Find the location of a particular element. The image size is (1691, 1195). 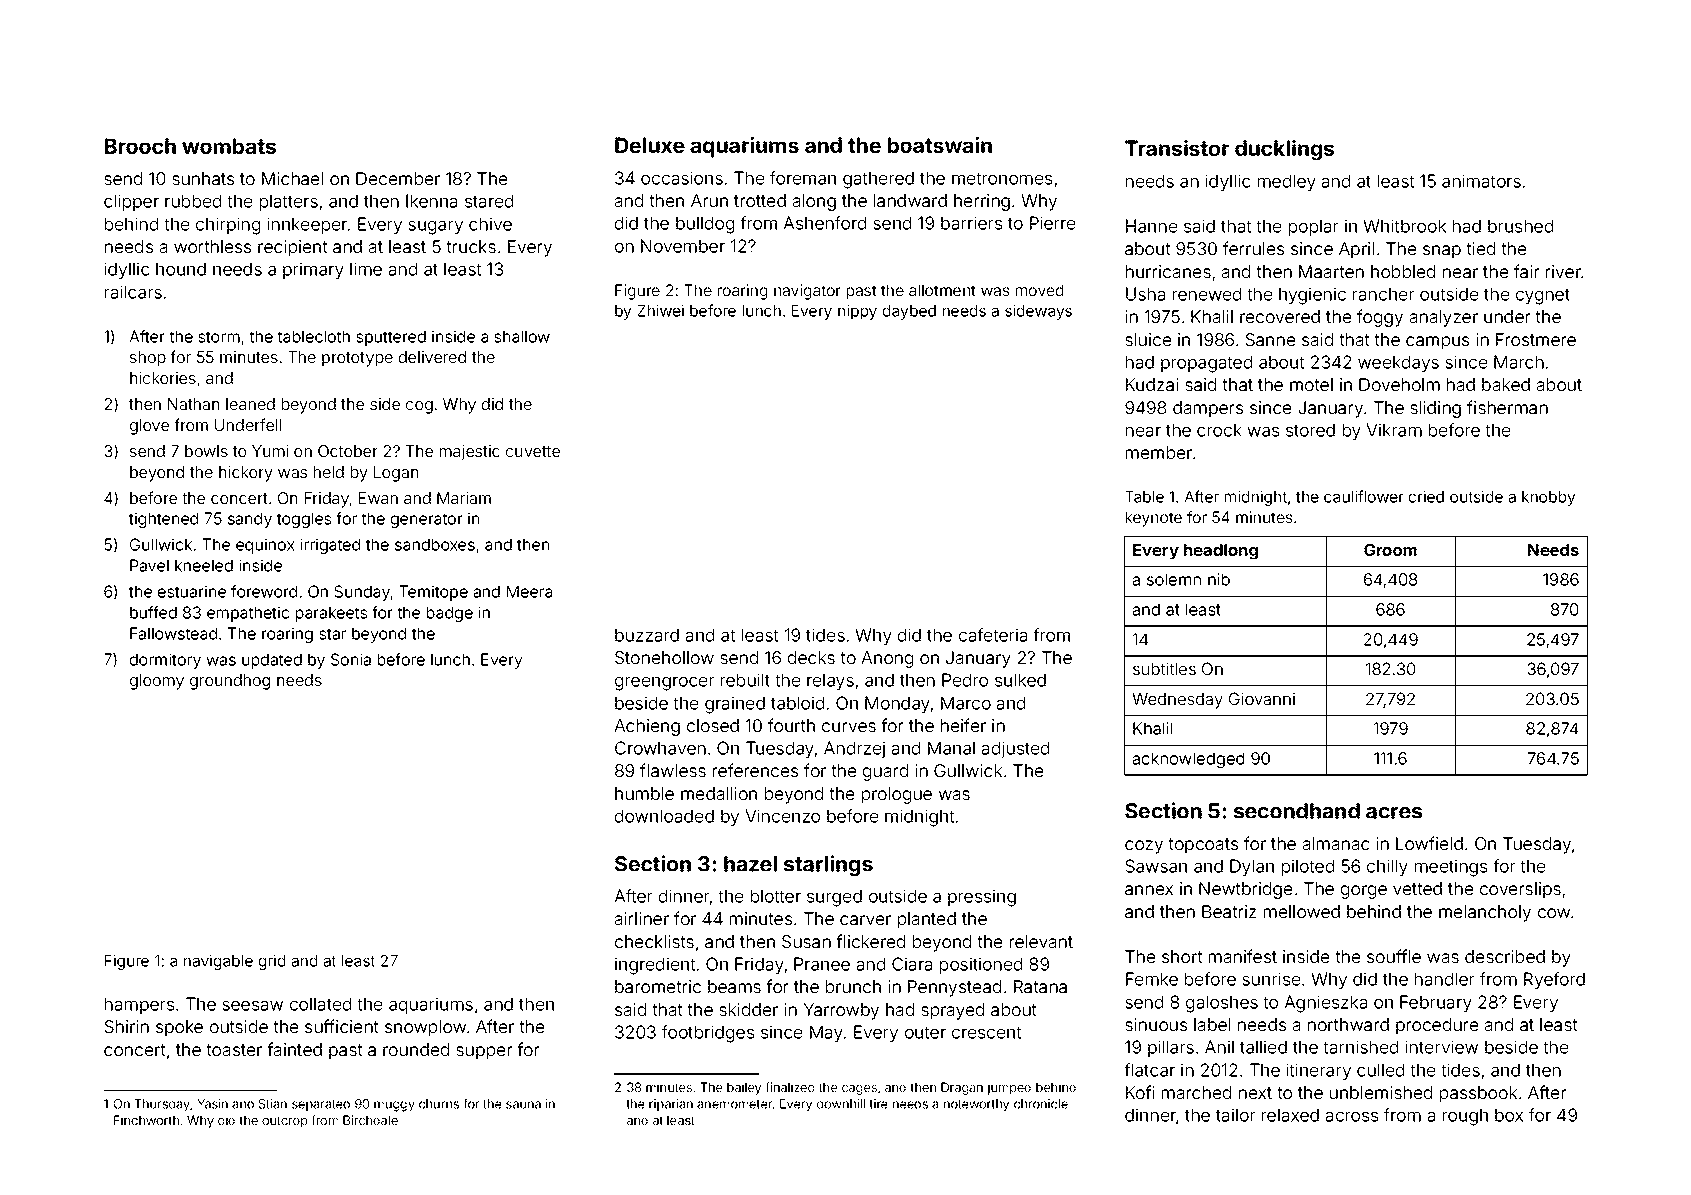

Birchdale is located at coordinates (370, 1120).
